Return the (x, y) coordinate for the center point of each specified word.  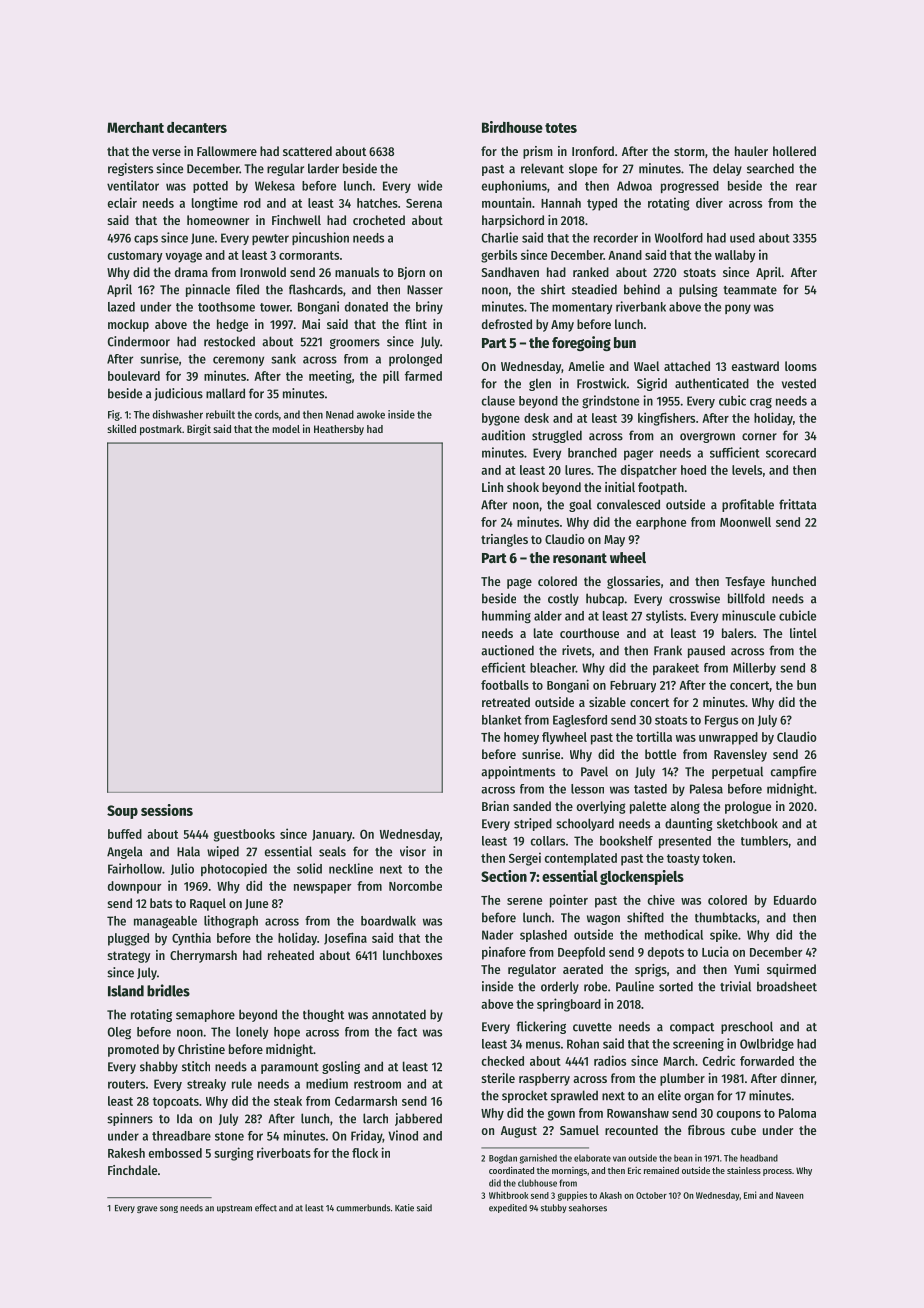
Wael (646, 366)
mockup (128, 325)
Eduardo (795, 900)
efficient (504, 667)
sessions (167, 810)
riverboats (284, 1152)
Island (126, 991)
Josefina (345, 938)
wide (430, 185)
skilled (121, 428)
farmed (423, 376)
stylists (665, 616)
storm (689, 151)
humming (506, 617)
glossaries (633, 582)
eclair (122, 202)
